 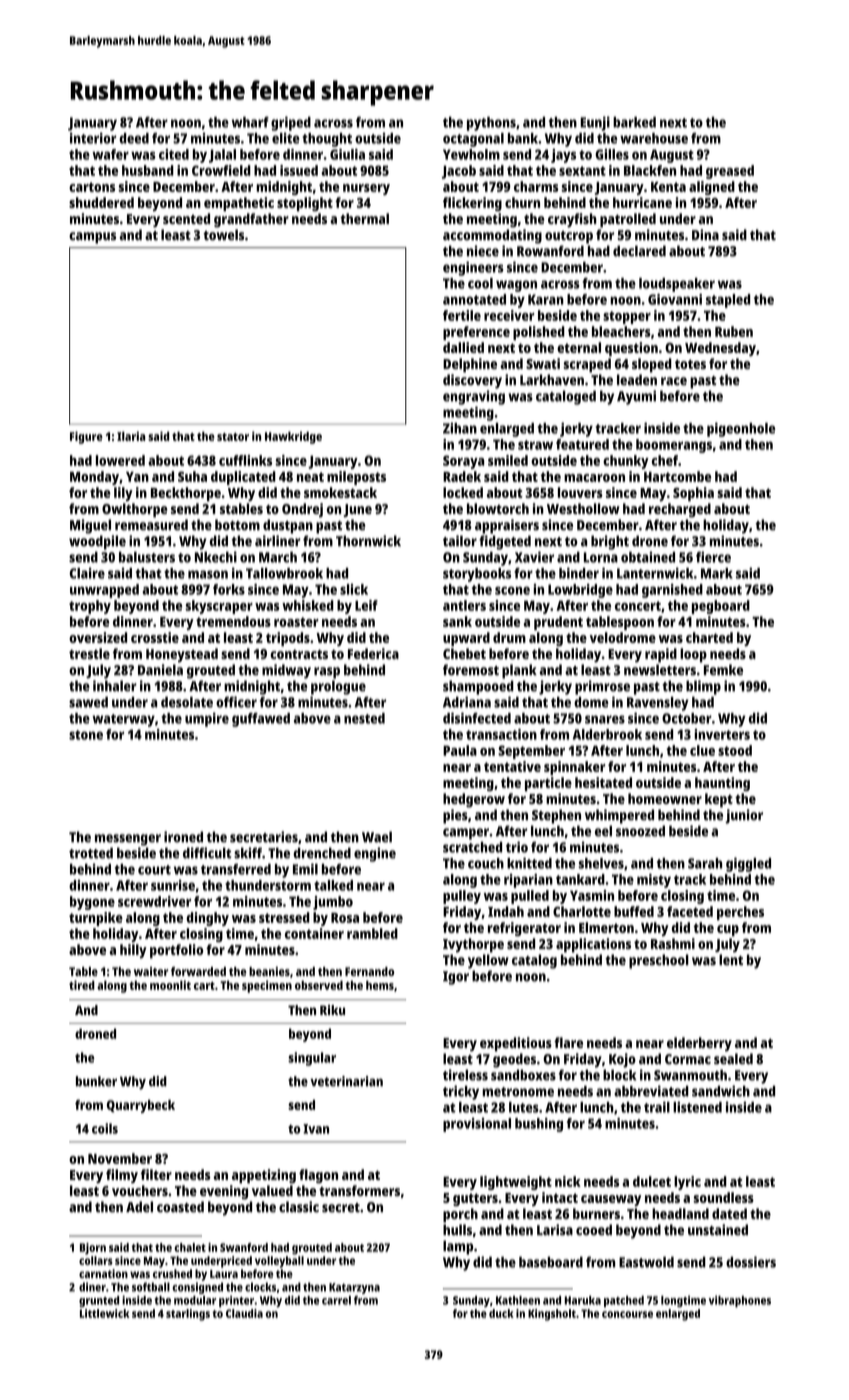 I want to click on pythons, so click(x=491, y=124).
